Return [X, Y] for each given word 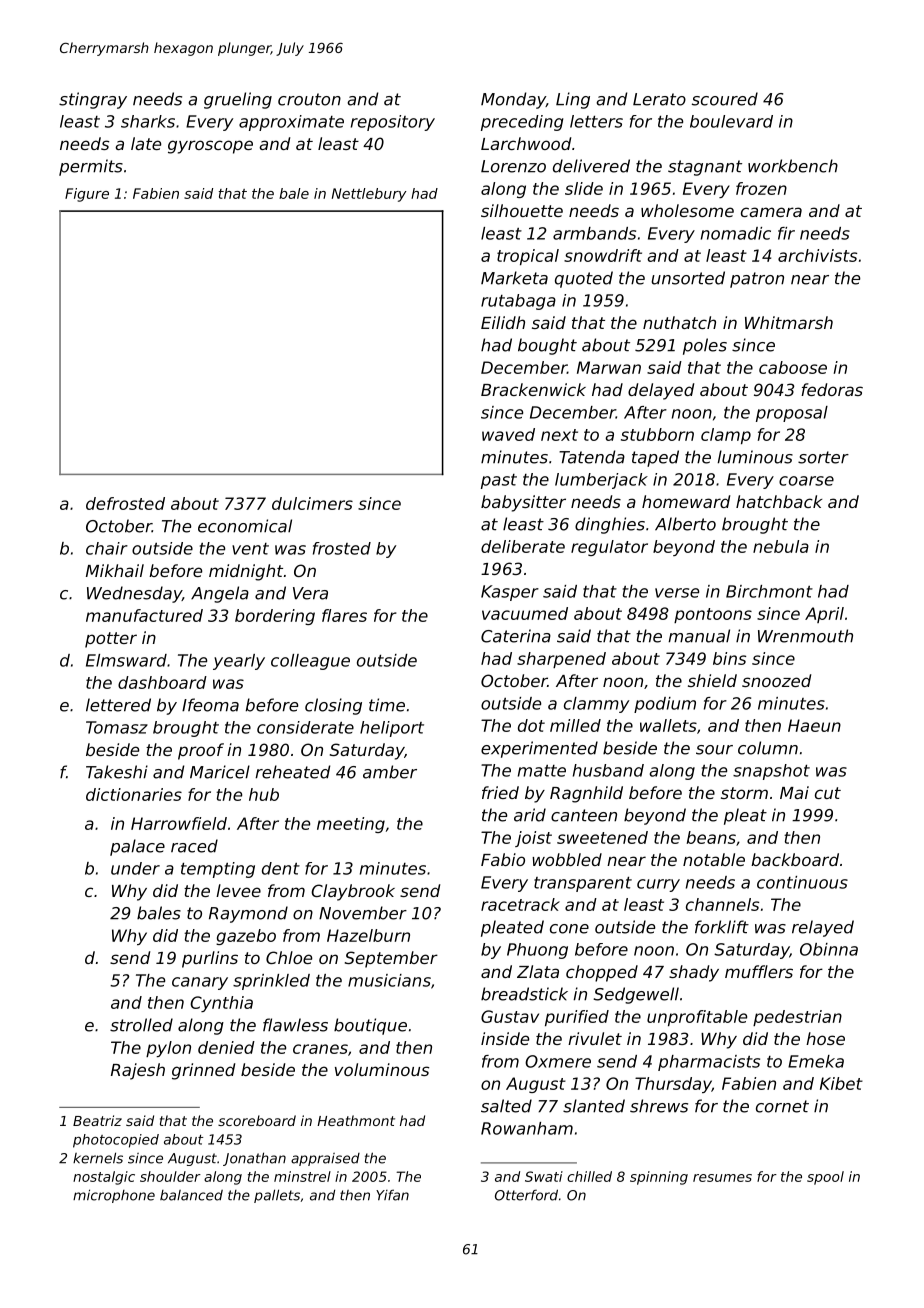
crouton [309, 99]
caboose [793, 367]
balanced [191, 1195]
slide [584, 188]
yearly [239, 662]
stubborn [657, 434]
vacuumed [525, 613]
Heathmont [356, 1120]
